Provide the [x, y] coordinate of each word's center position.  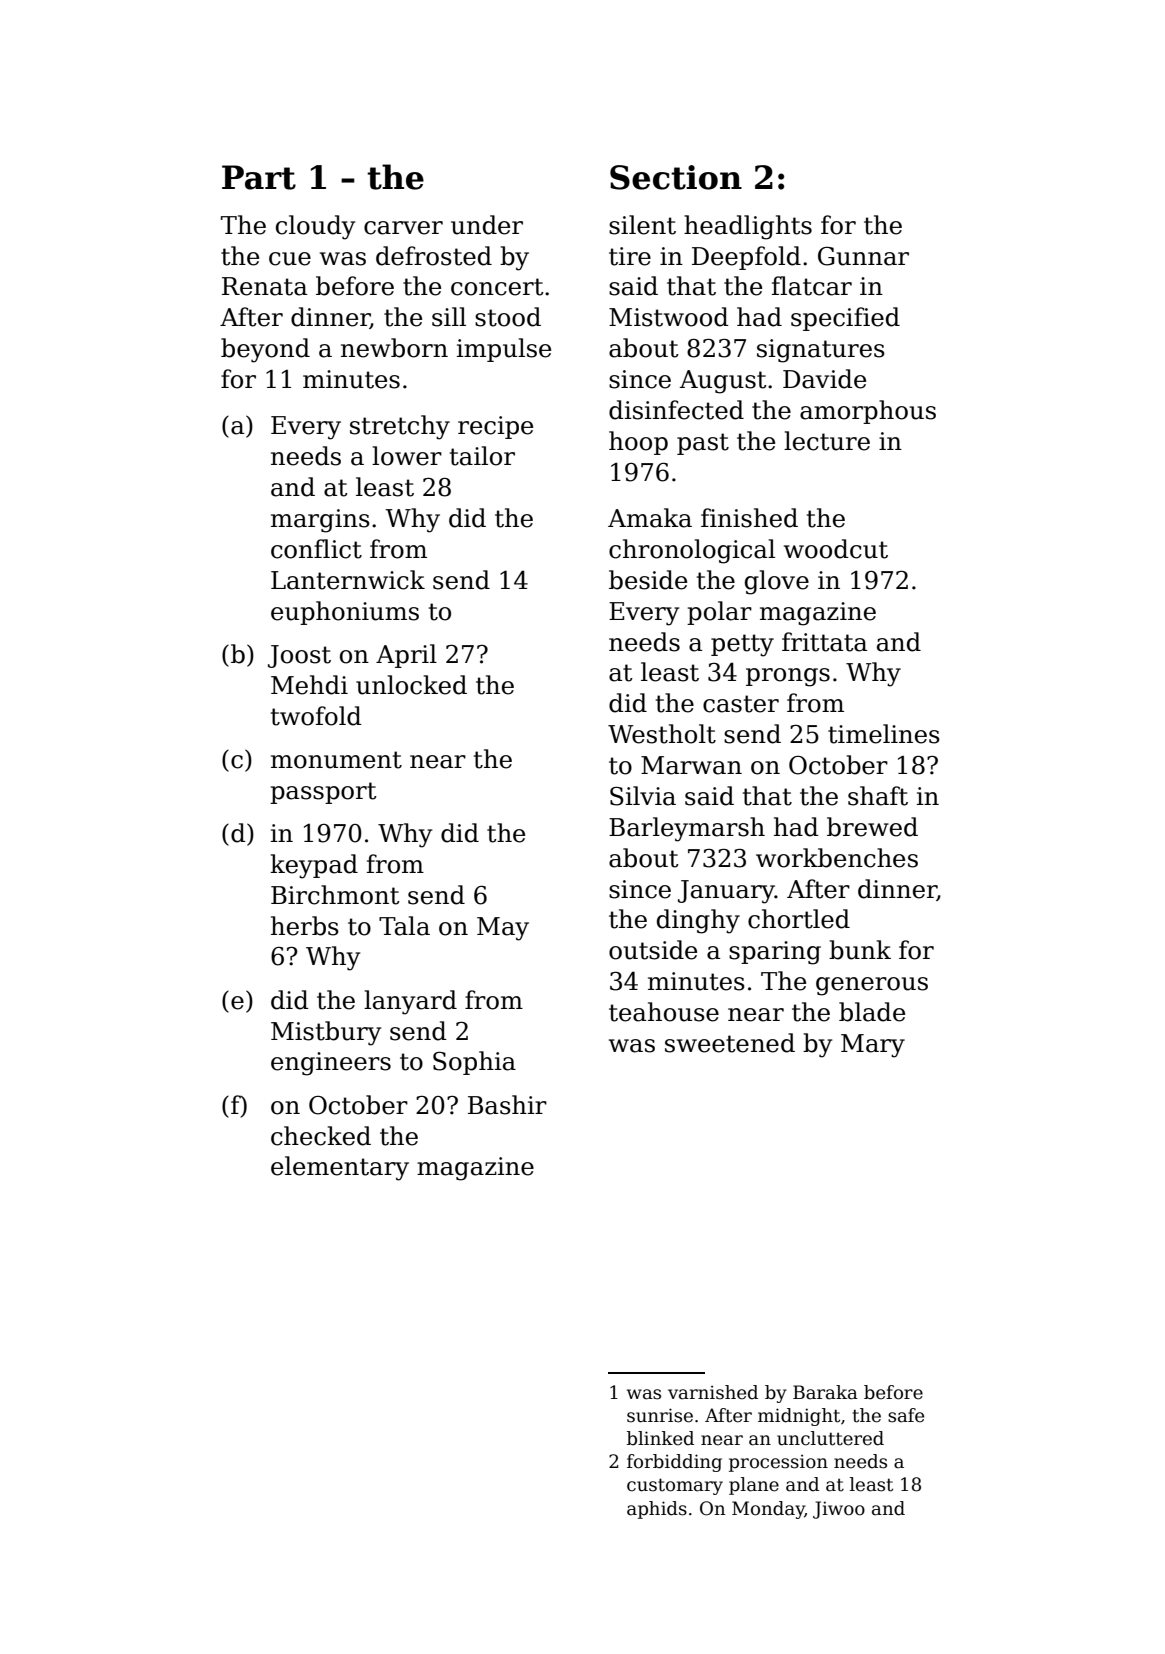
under [487, 225]
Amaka [650, 518]
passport [323, 793]
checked [321, 1136]
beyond [265, 350]
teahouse [664, 1012]
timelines [884, 734]
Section [676, 177]
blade [872, 1012]
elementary [340, 1168]
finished [749, 518]
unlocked [411, 685]
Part [259, 177]
